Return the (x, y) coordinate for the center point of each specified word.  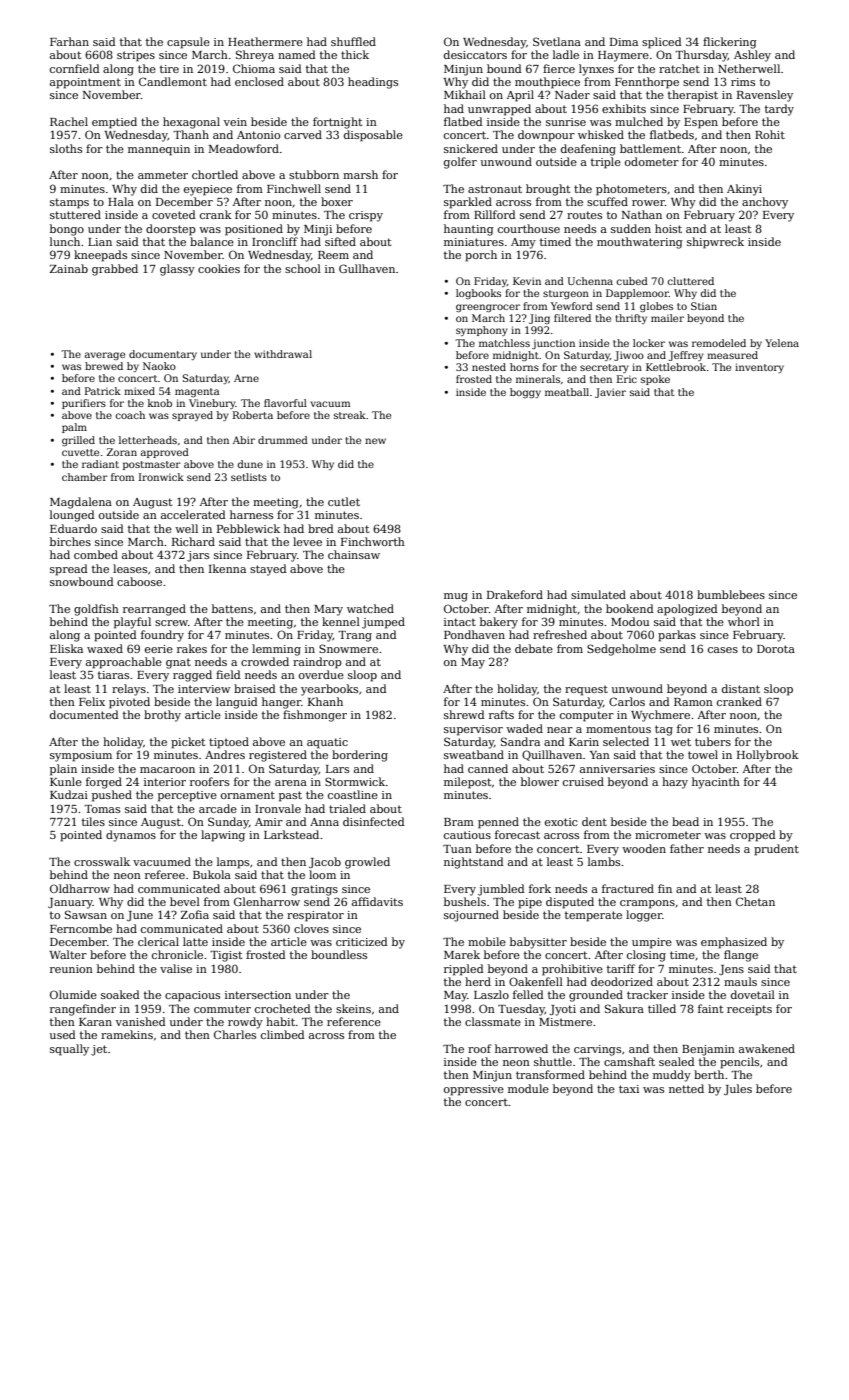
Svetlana (557, 41)
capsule (188, 43)
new (375, 441)
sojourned (471, 916)
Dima (624, 42)
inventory (759, 368)
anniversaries (617, 769)
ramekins (127, 1034)
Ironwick (161, 477)
